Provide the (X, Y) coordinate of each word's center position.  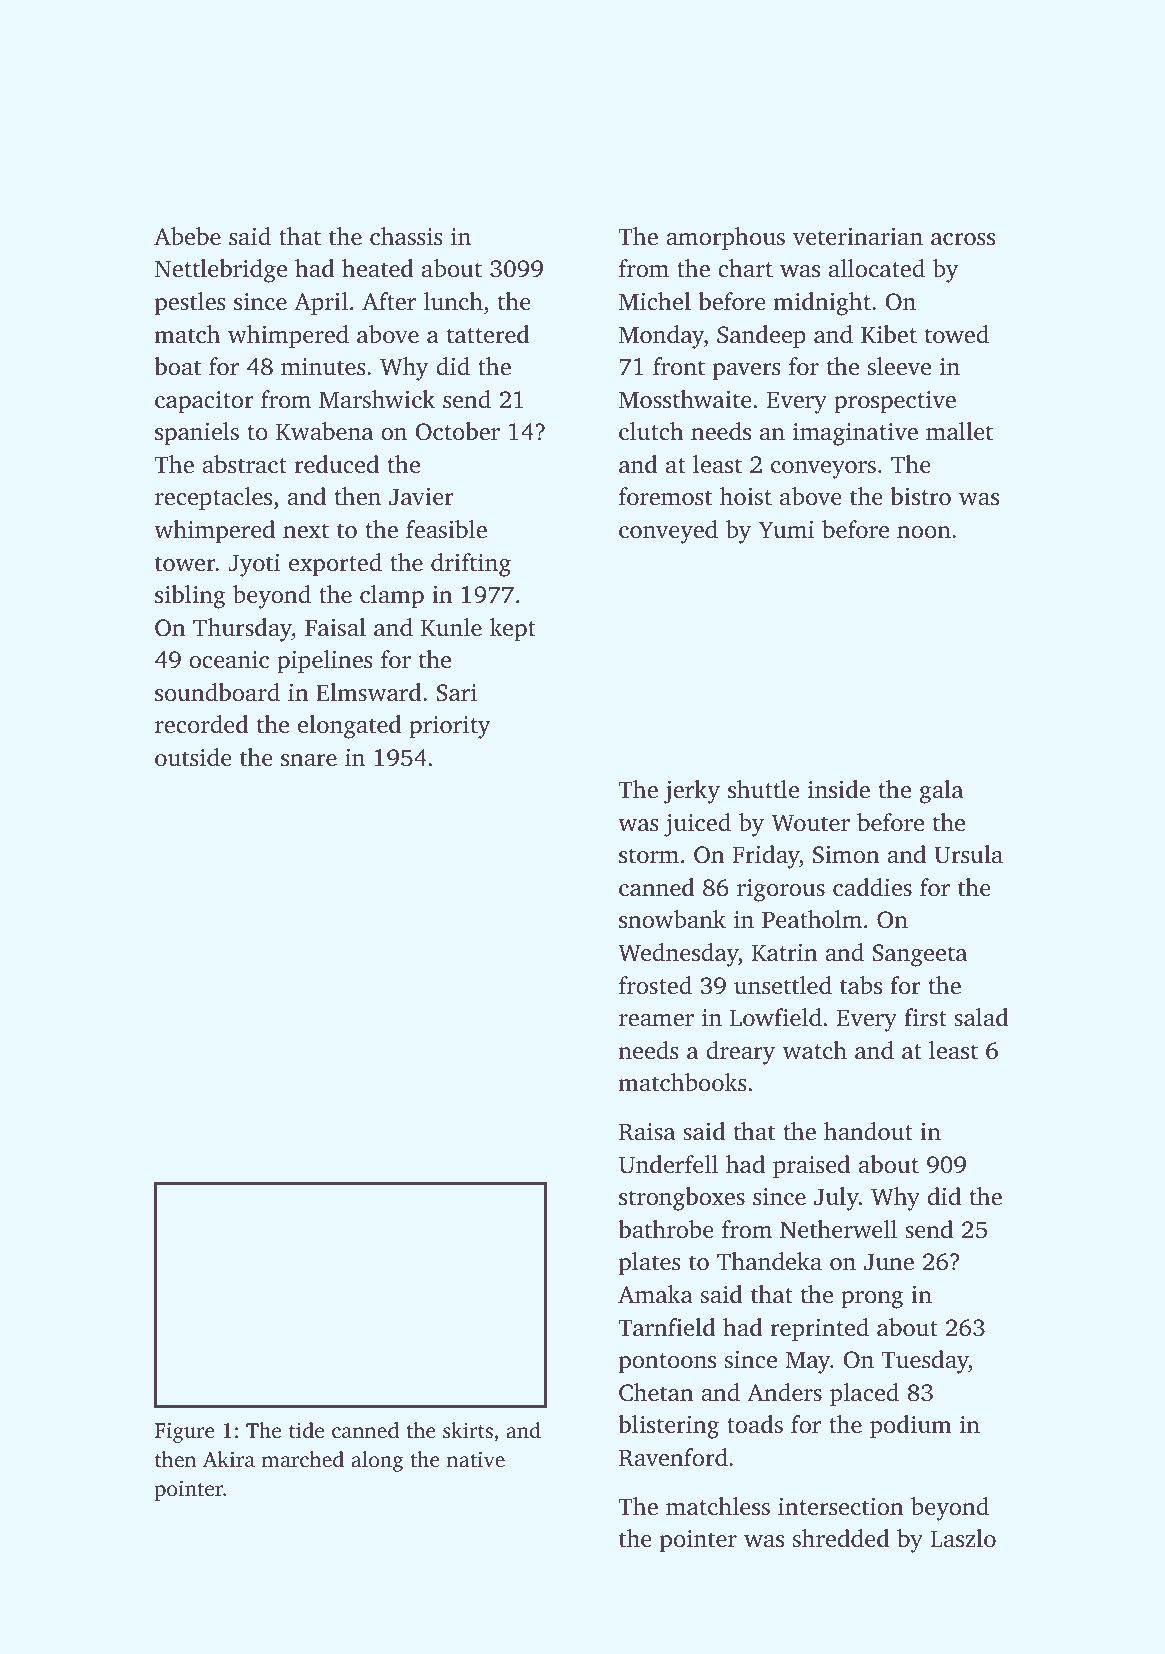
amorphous (725, 239)
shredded (841, 1538)
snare (309, 760)
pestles (190, 304)
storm (649, 856)
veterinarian (858, 237)
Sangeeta (919, 955)
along (377, 1461)
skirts (468, 1430)
